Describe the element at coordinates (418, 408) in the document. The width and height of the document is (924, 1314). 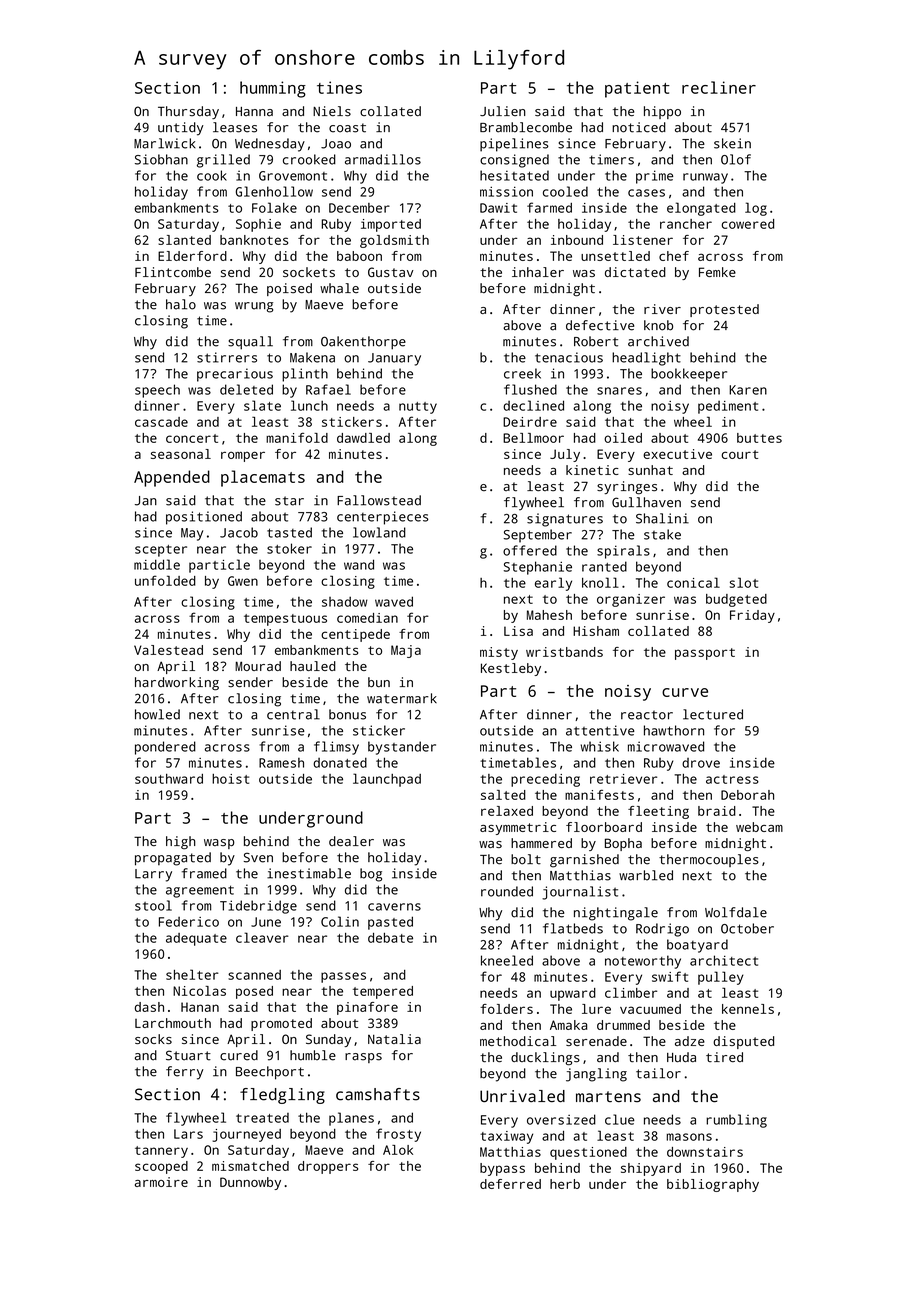
I see `nutty` at that location.
